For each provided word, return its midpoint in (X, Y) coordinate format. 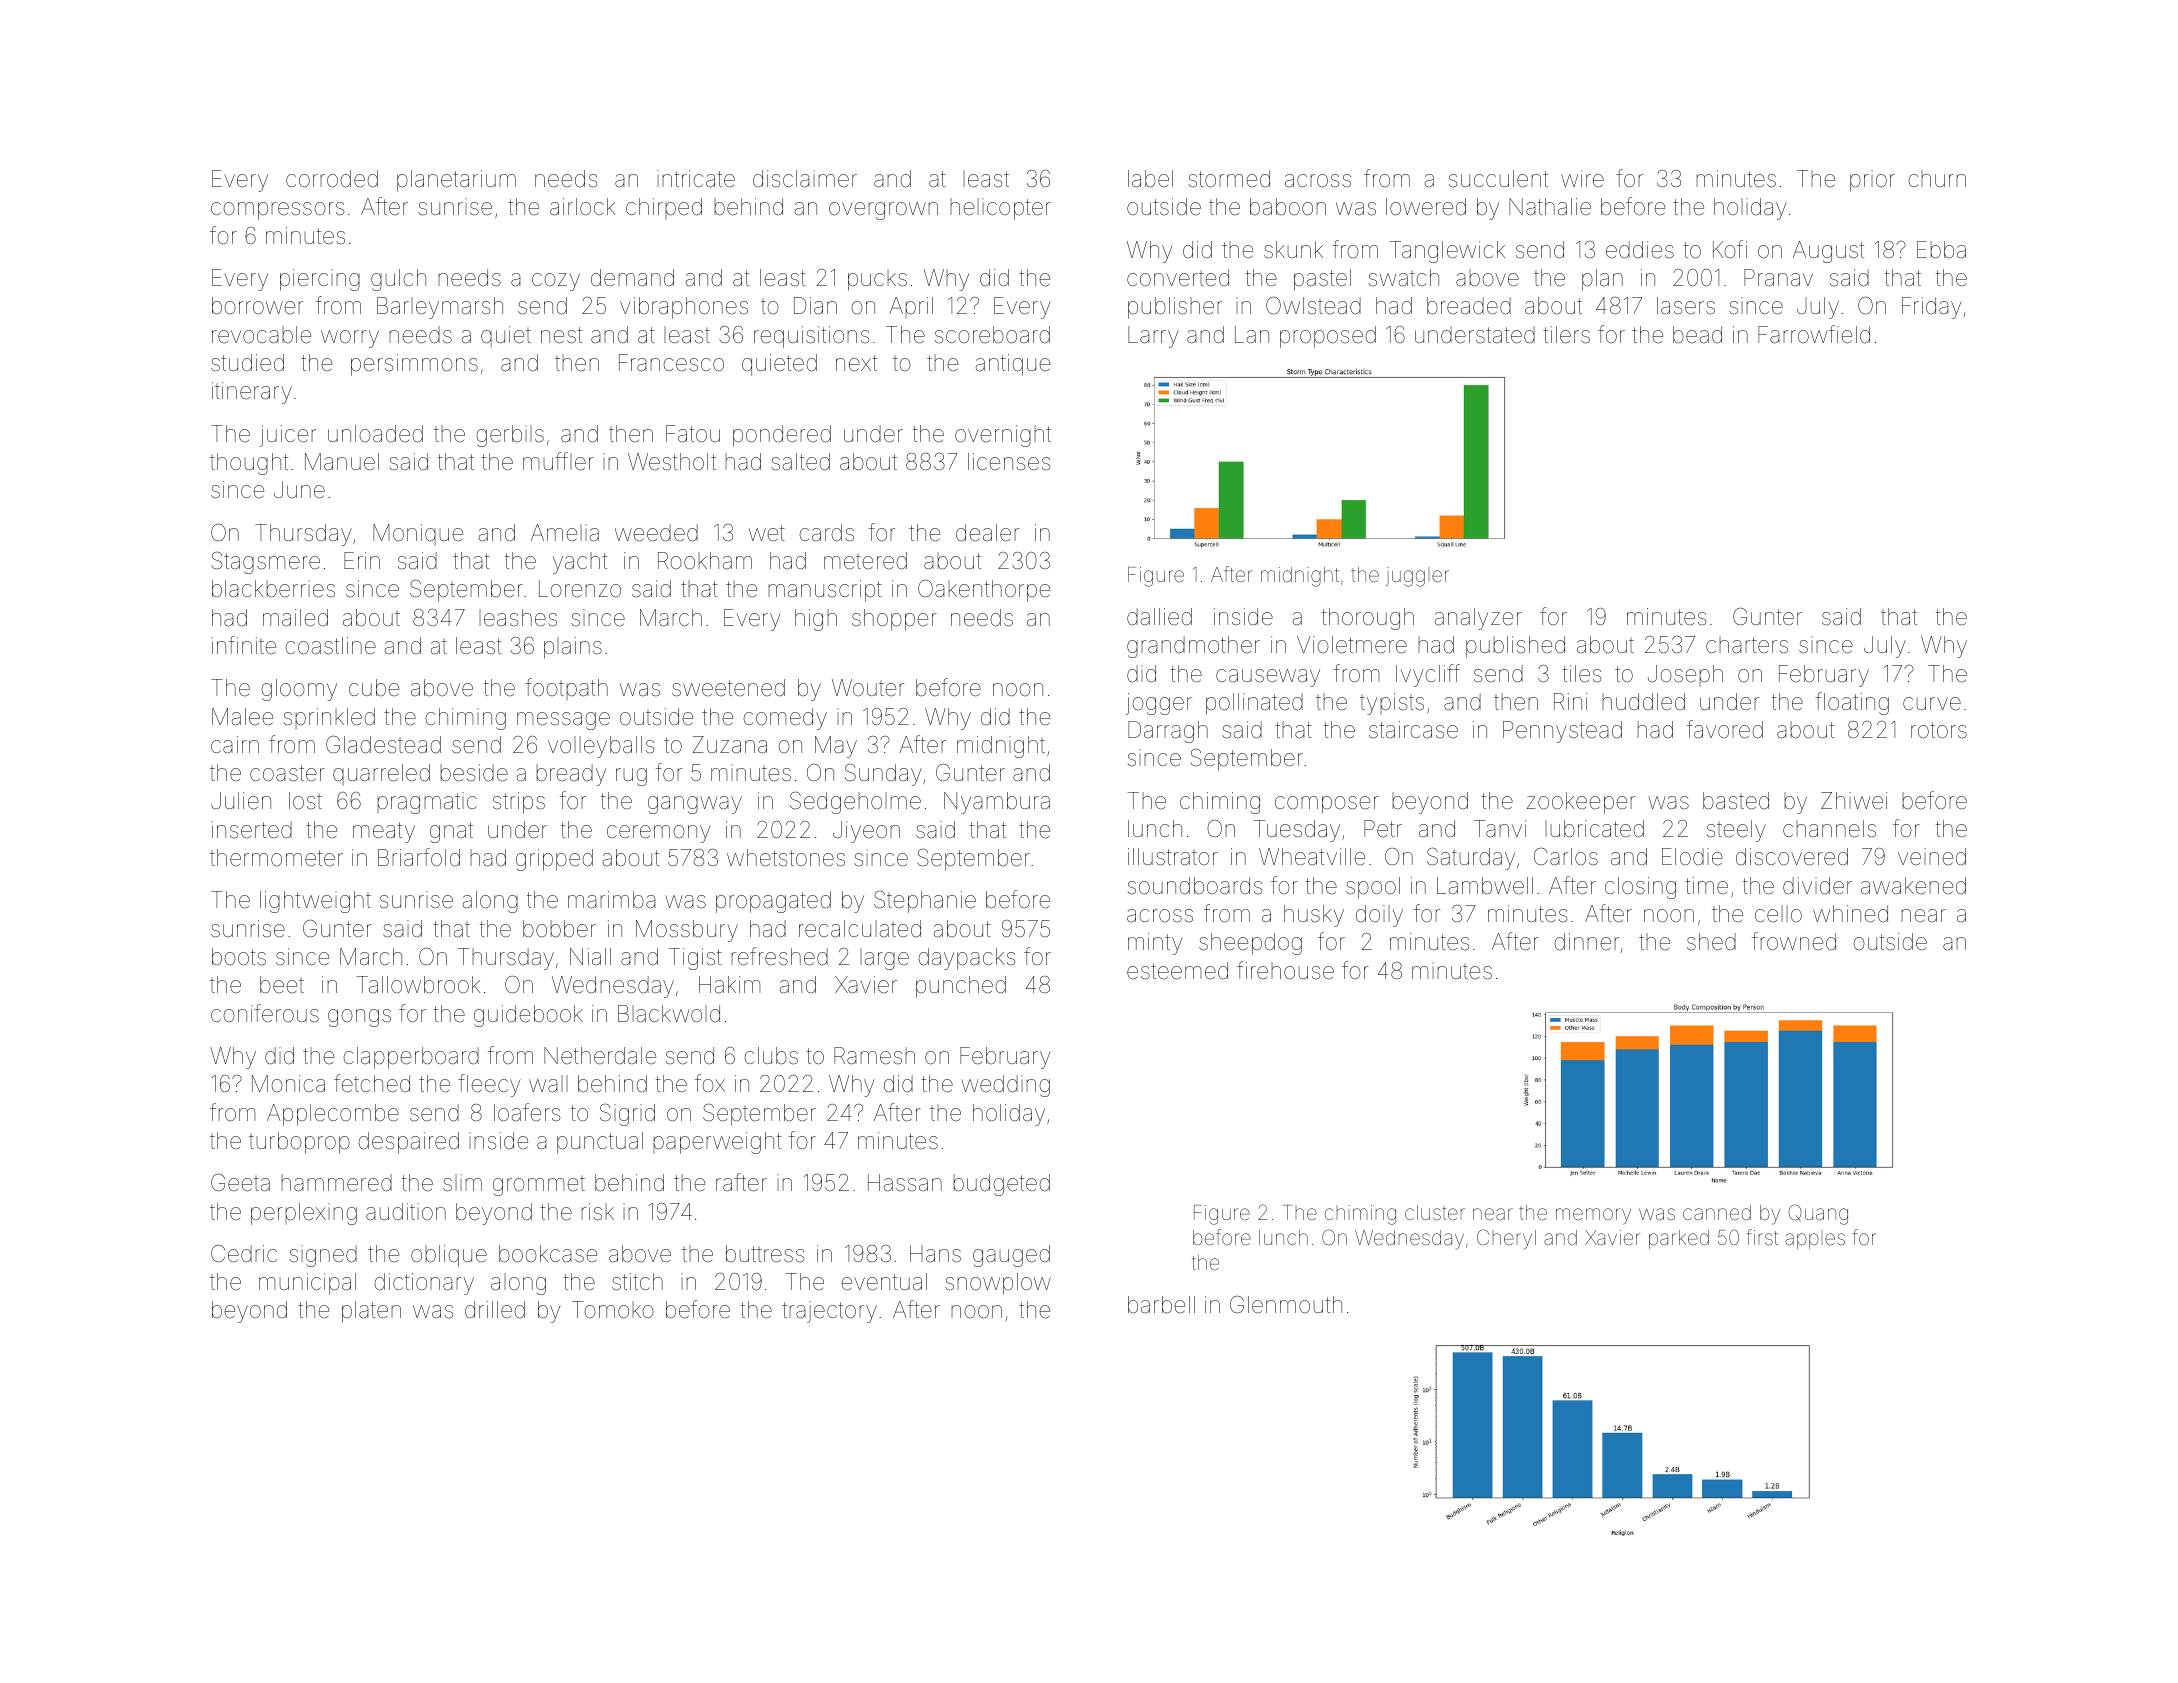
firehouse (1285, 970)
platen (371, 1312)
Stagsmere (265, 563)
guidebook (528, 1016)
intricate (696, 178)
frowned (1794, 941)
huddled (1643, 701)
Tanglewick (1447, 252)
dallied (1159, 617)
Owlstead (1313, 306)
